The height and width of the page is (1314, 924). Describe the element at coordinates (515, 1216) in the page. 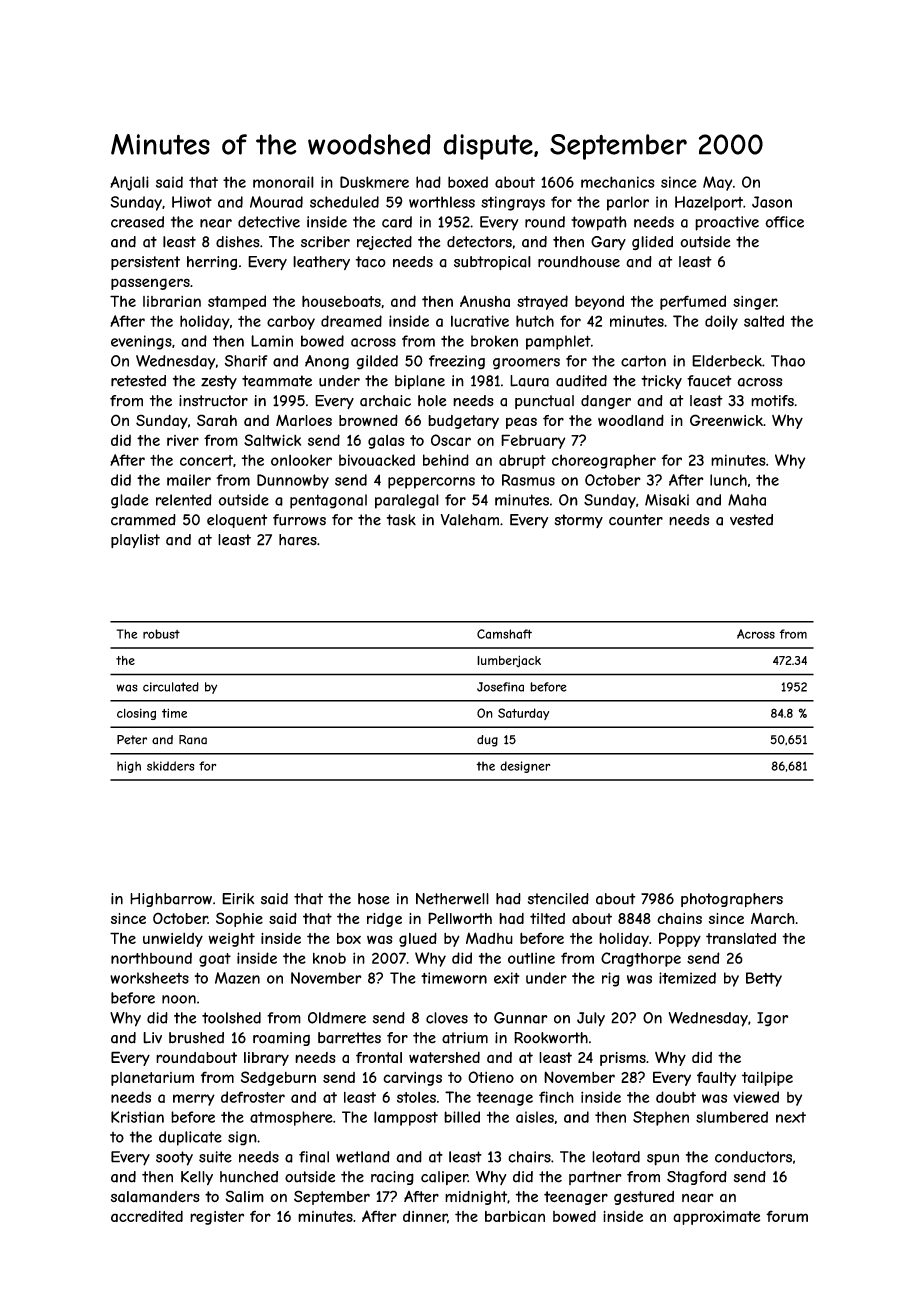

I see `barbican` at that location.
